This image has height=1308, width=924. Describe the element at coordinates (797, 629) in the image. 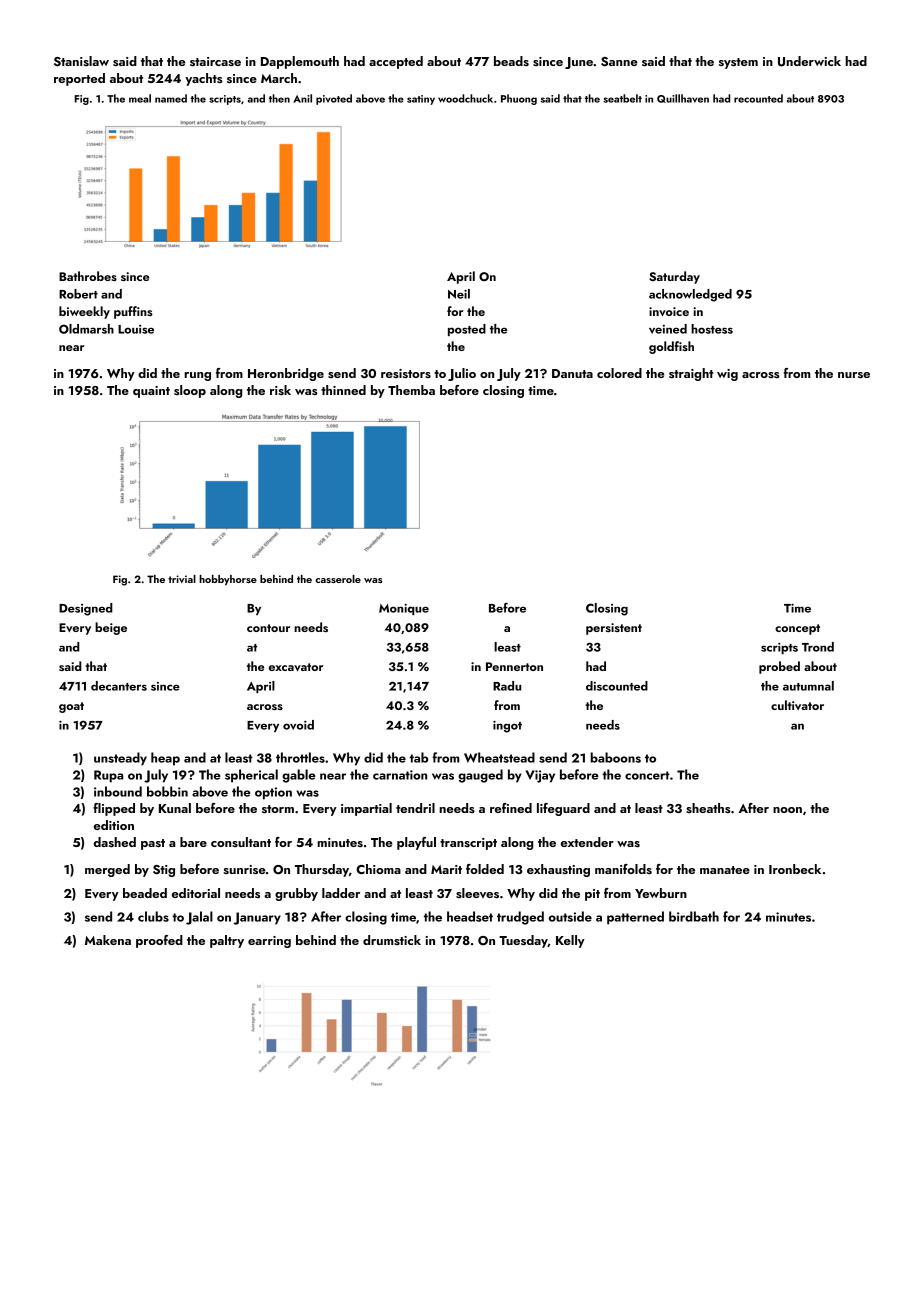

I see `concept` at that location.
